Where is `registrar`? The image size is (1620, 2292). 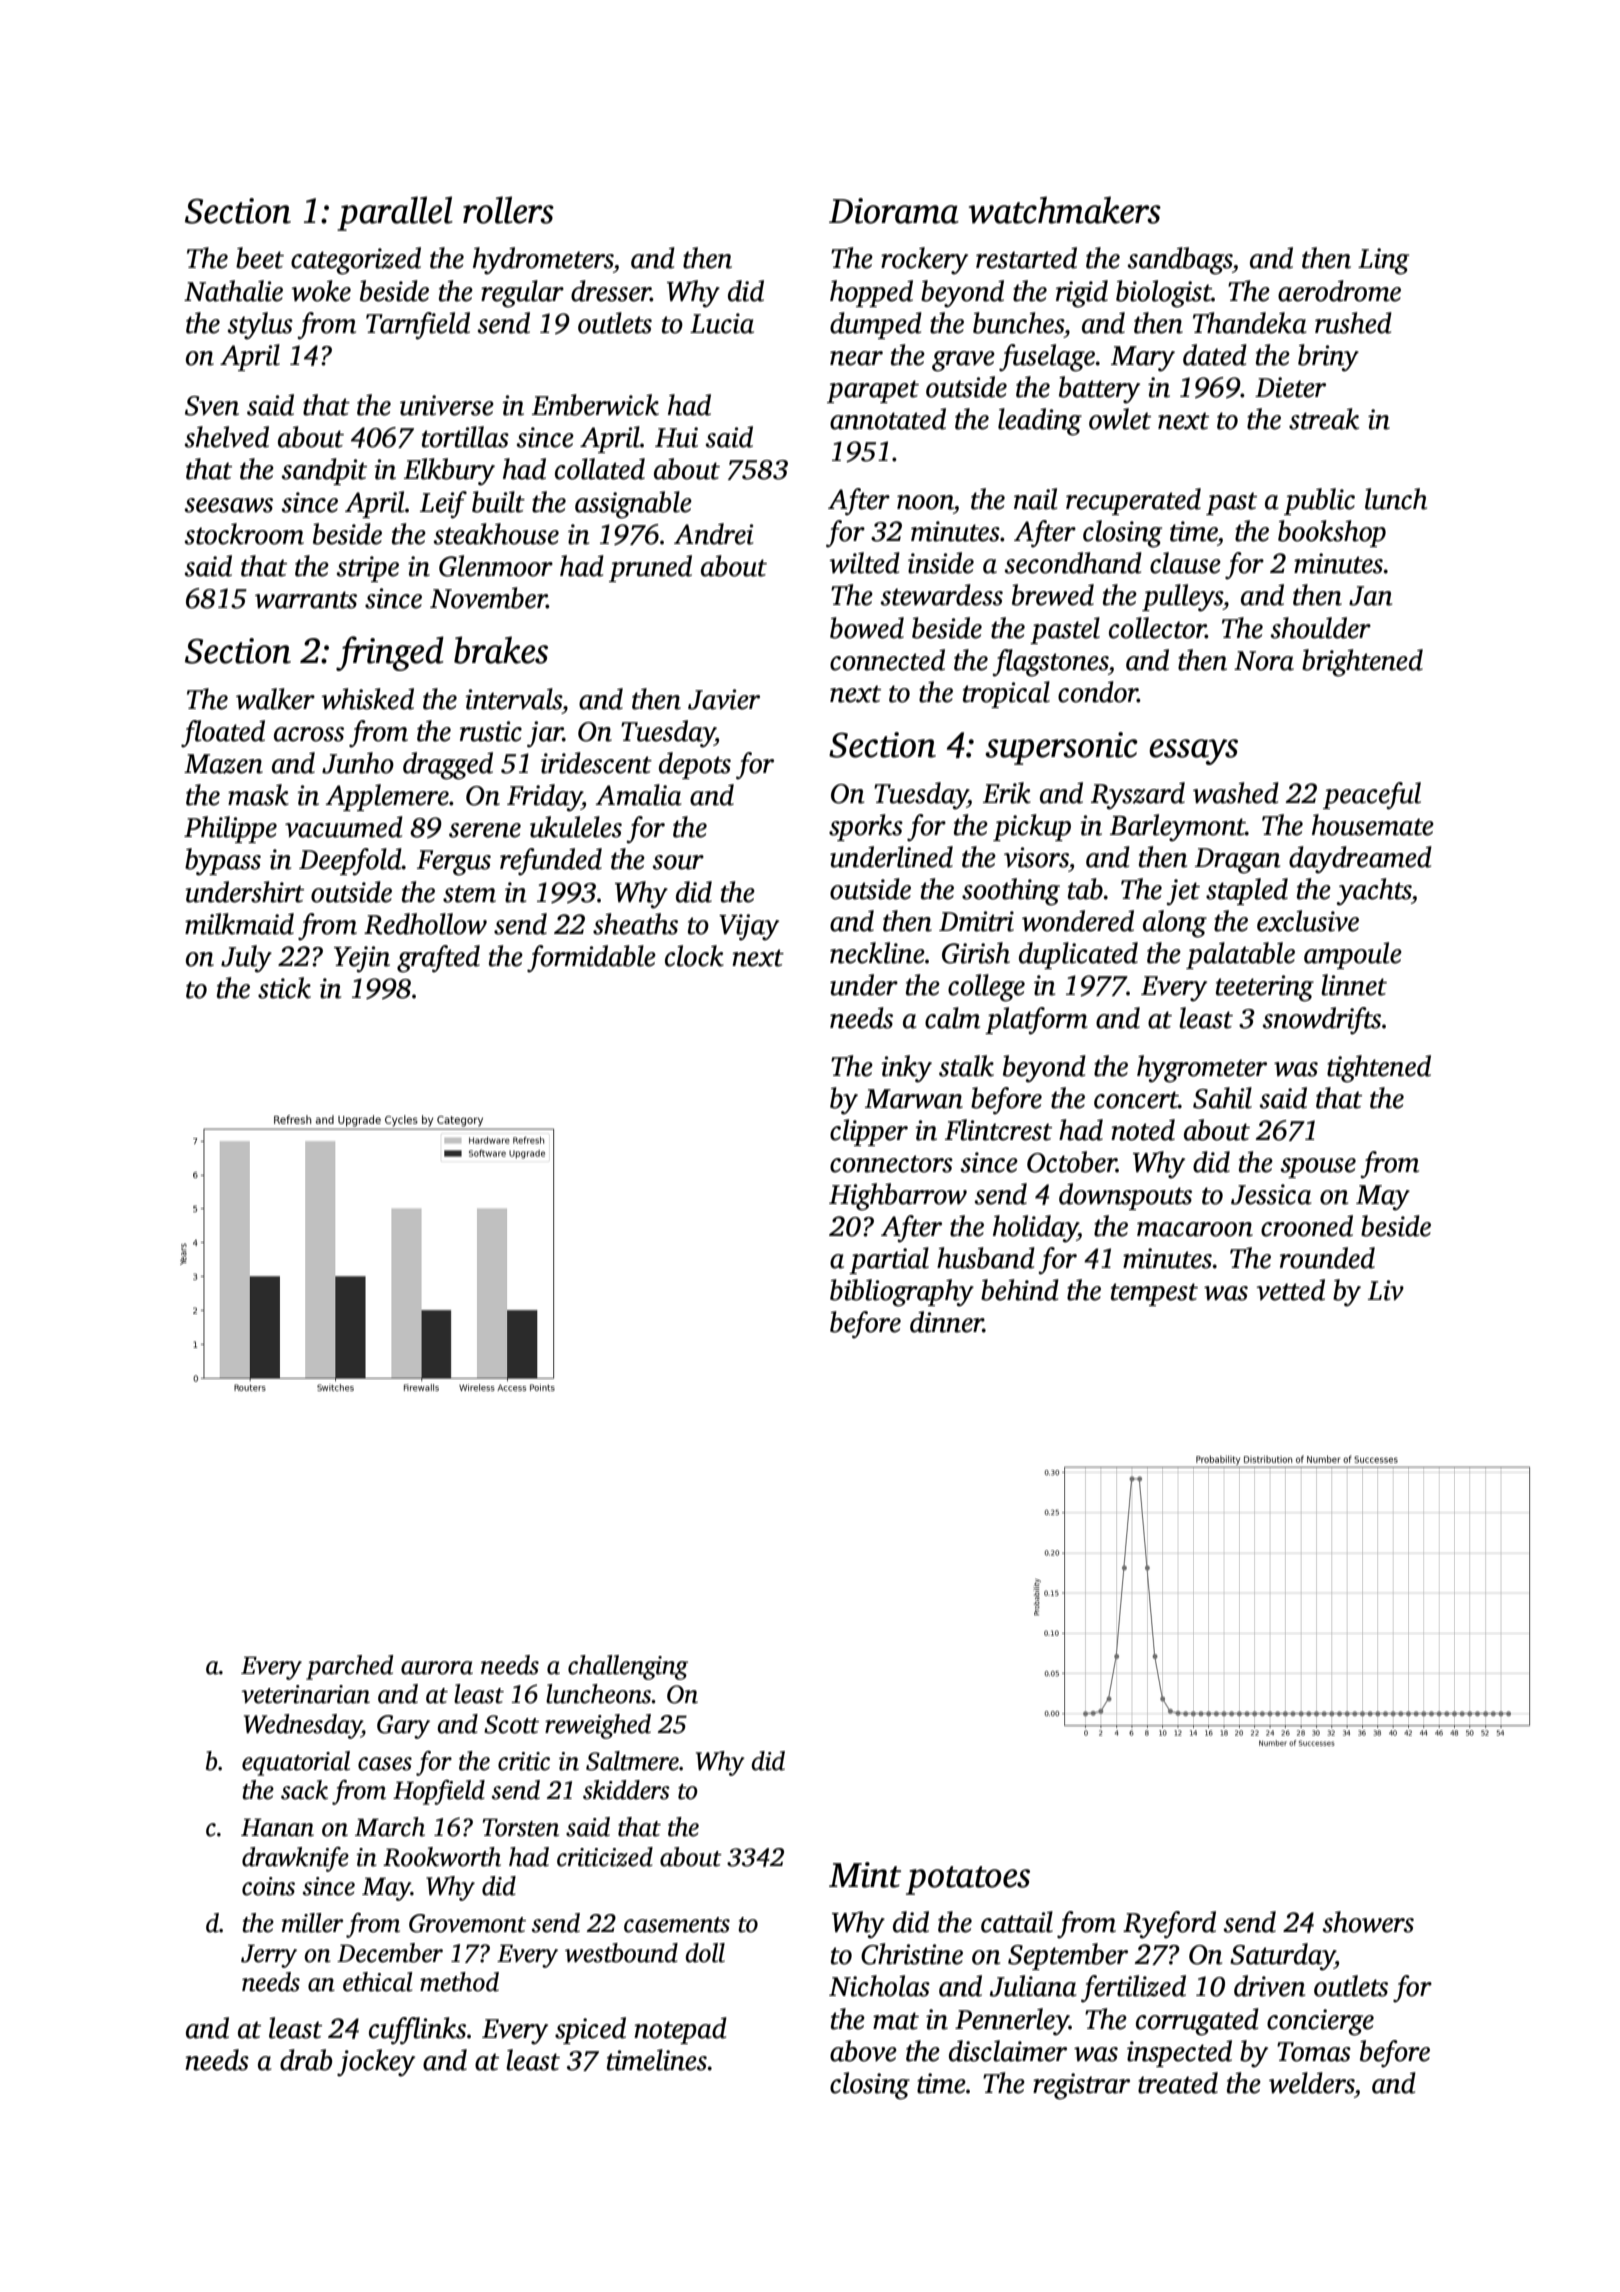 registrar is located at coordinates (1081, 2086).
